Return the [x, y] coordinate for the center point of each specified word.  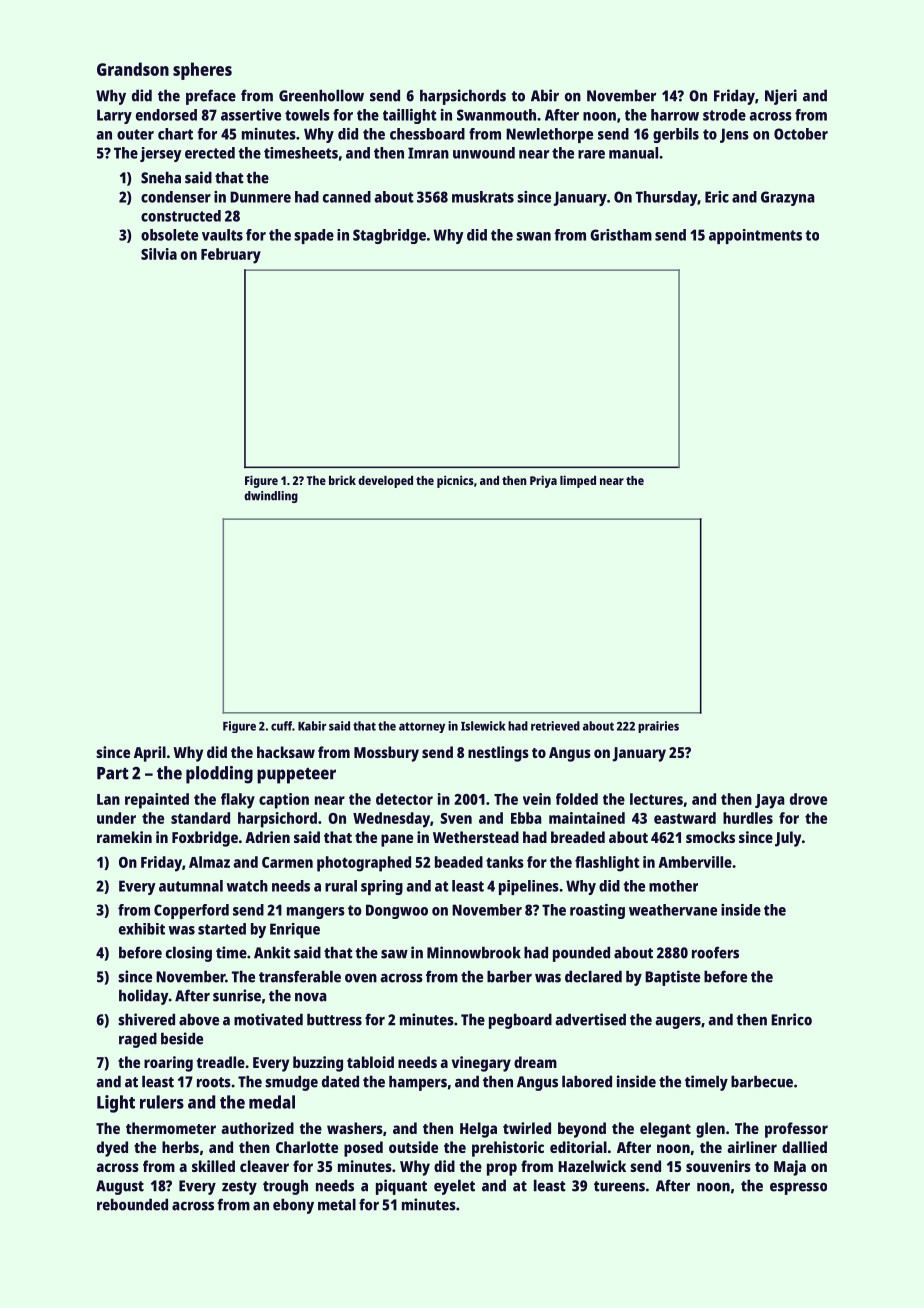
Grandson [133, 69]
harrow [675, 115]
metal [337, 1204]
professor [796, 1130]
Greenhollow [321, 95]
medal [272, 1102]
